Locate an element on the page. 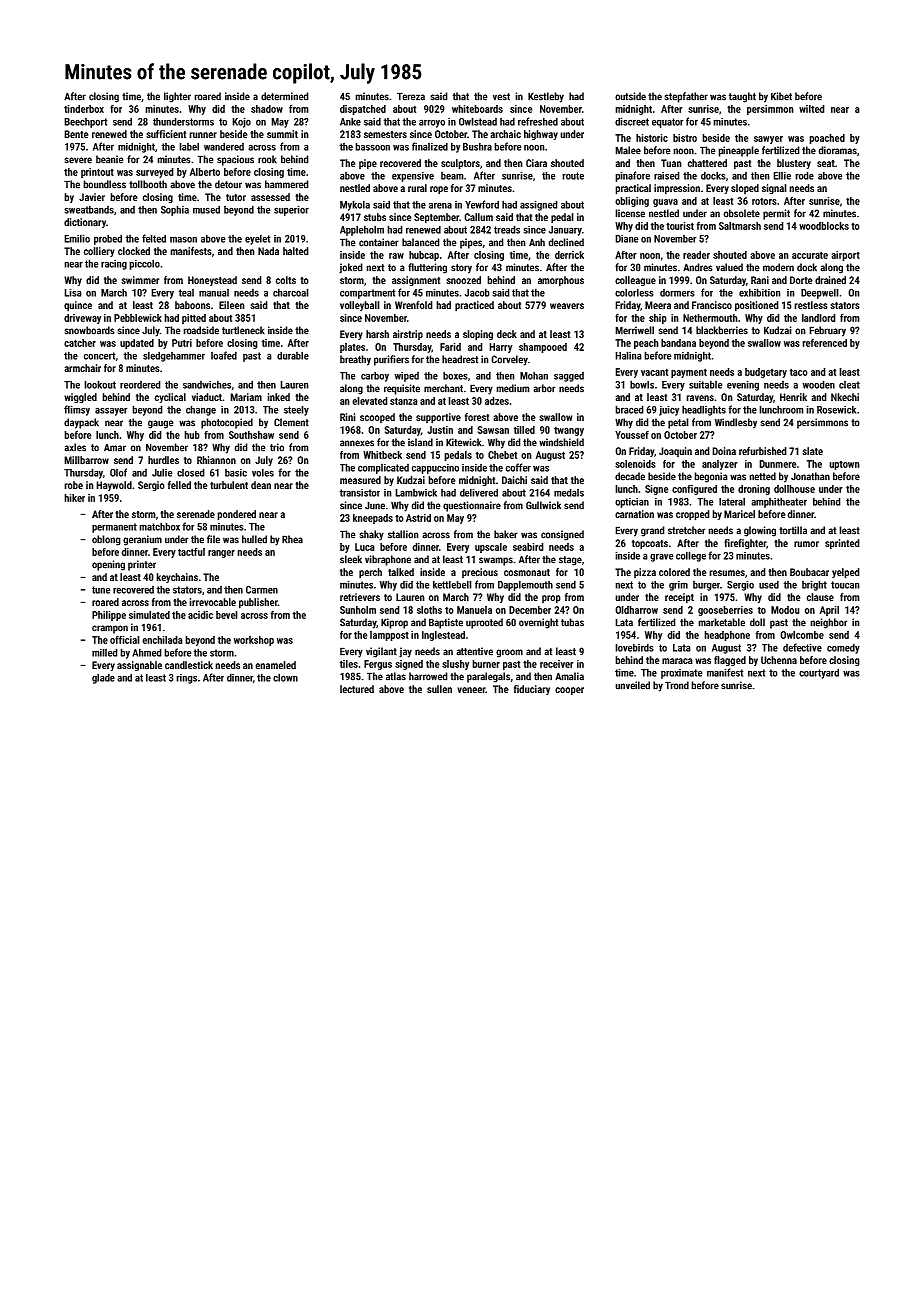 The height and width of the document is (1308, 924). voles is located at coordinates (263, 472).
